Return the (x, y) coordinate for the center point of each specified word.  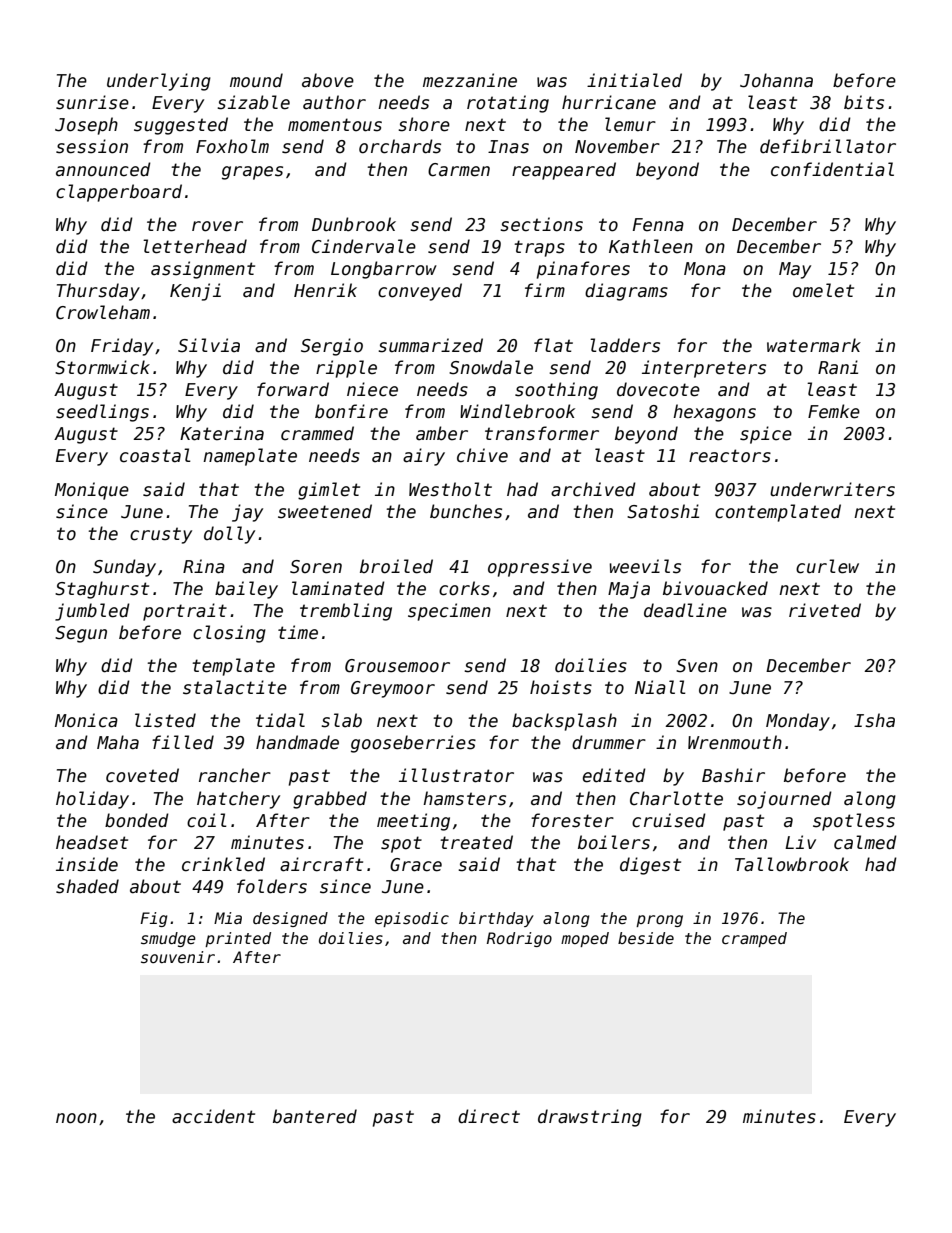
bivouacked (715, 588)
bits (864, 102)
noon (76, 1118)
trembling (346, 612)
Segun (81, 634)
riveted (825, 610)
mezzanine (470, 80)
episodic (412, 919)
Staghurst (102, 590)
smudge (168, 939)
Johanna (776, 80)
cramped (754, 939)
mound (256, 80)
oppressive (540, 568)
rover (217, 226)
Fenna (658, 225)
